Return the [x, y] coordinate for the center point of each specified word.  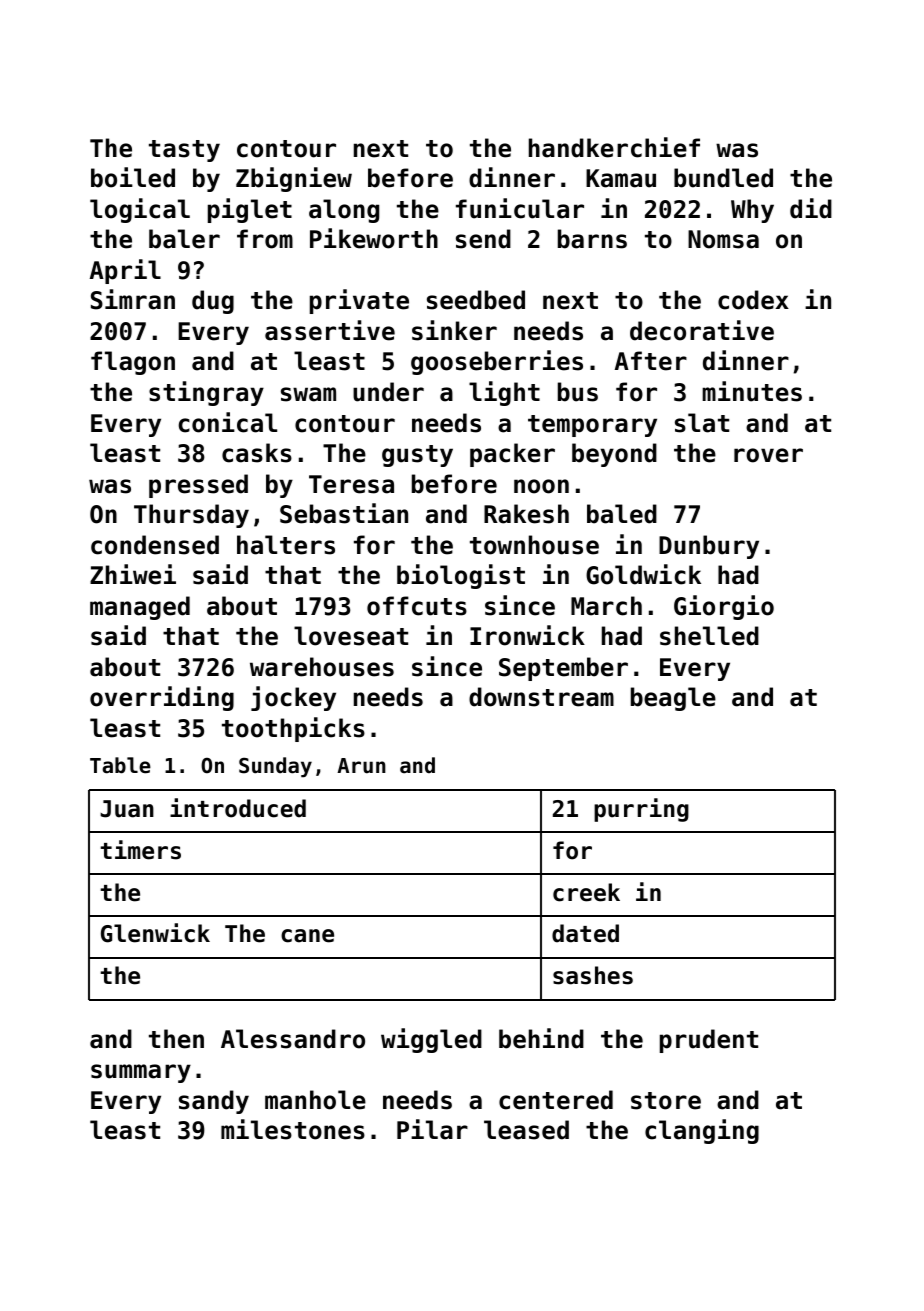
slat [702, 423]
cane [307, 936]
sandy [214, 1102]
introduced [238, 808]
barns [592, 239]
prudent [709, 1041]
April [125, 271]
